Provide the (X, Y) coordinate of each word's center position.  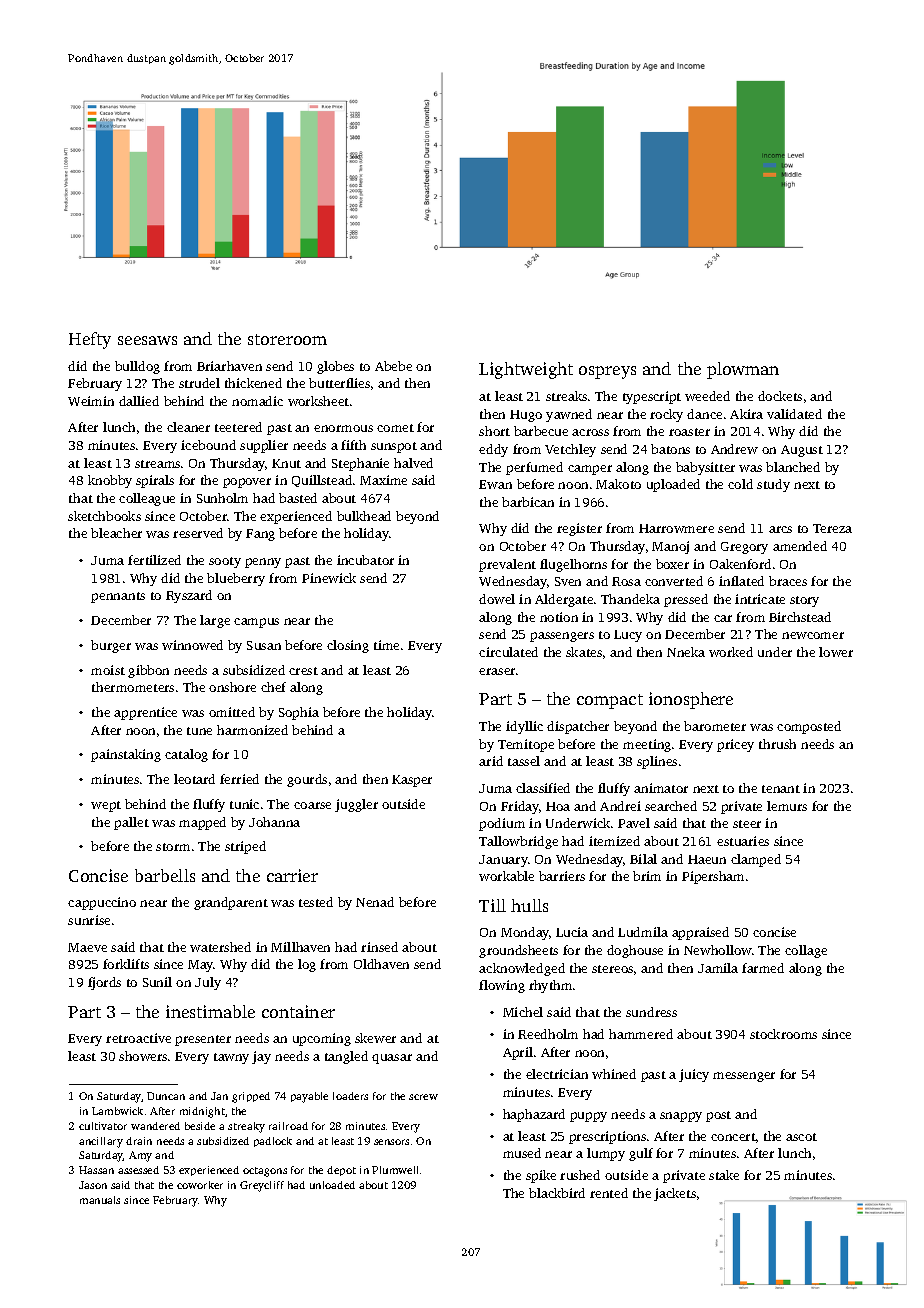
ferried (239, 779)
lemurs (787, 806)
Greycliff (262, 1186)
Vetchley (570, 450)
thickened (253, 383)
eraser (497, 671)
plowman (743, 370)
